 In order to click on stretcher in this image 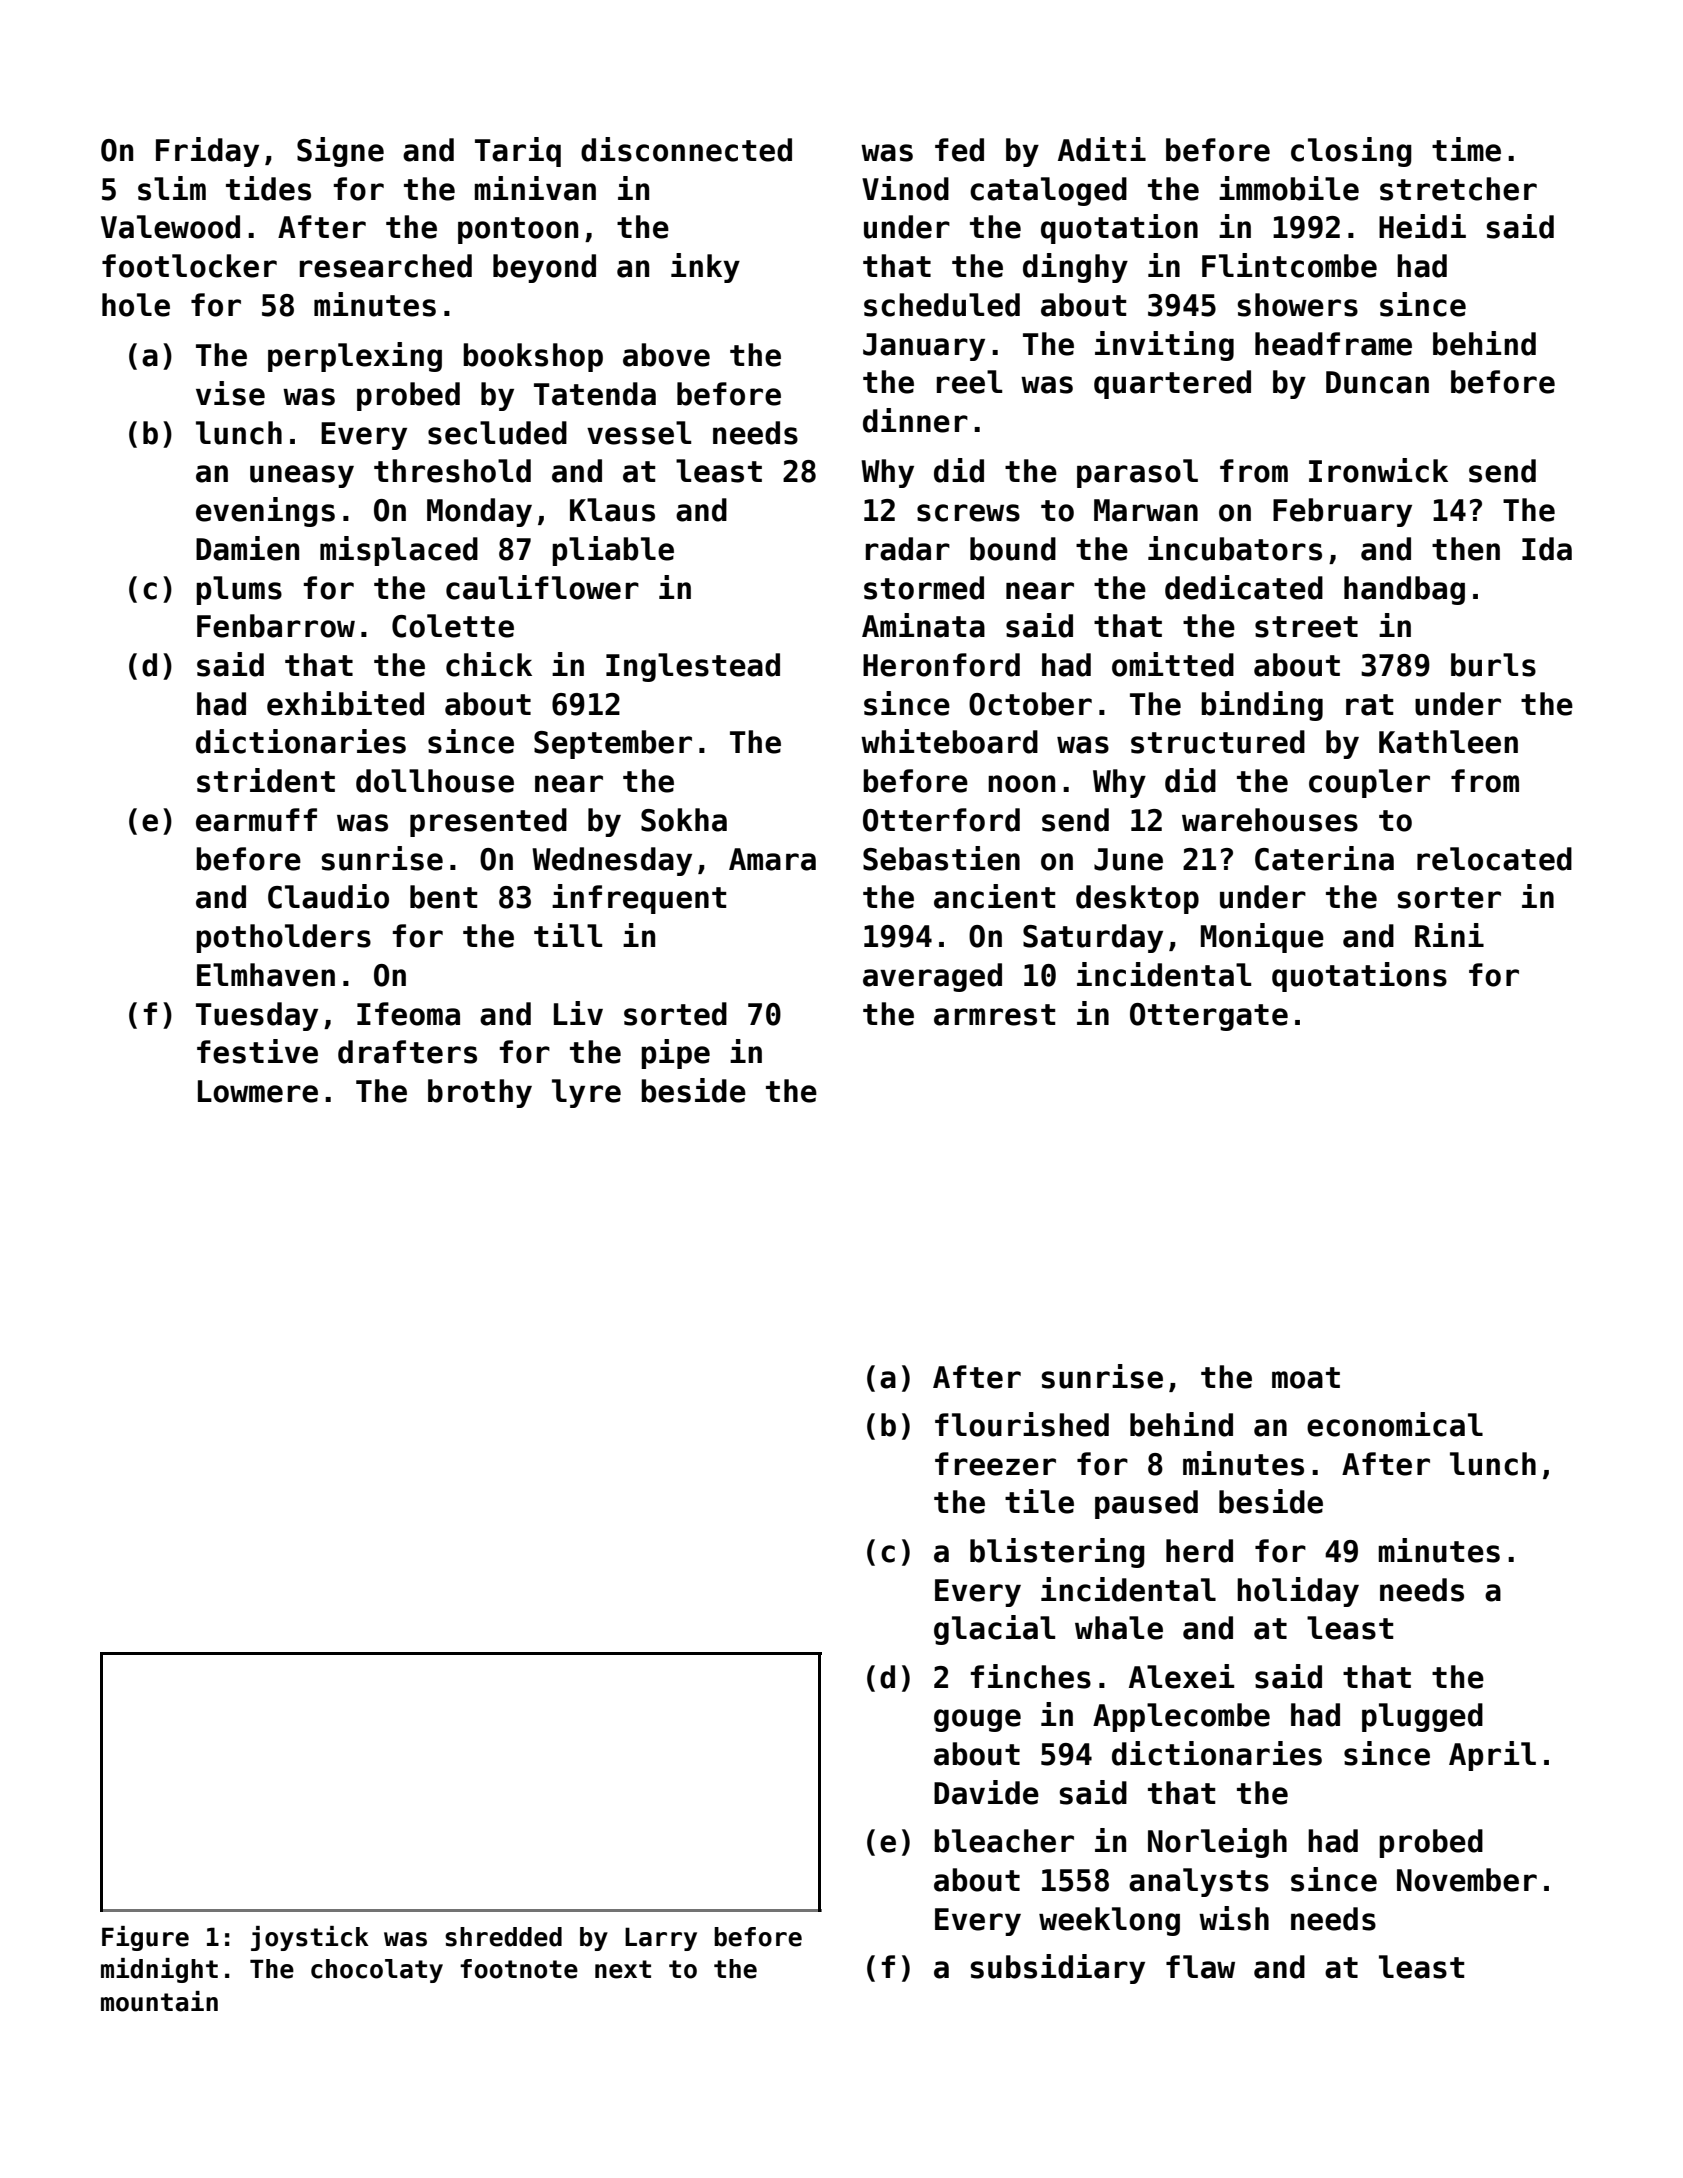, I will do `click(1458, 189)`.
